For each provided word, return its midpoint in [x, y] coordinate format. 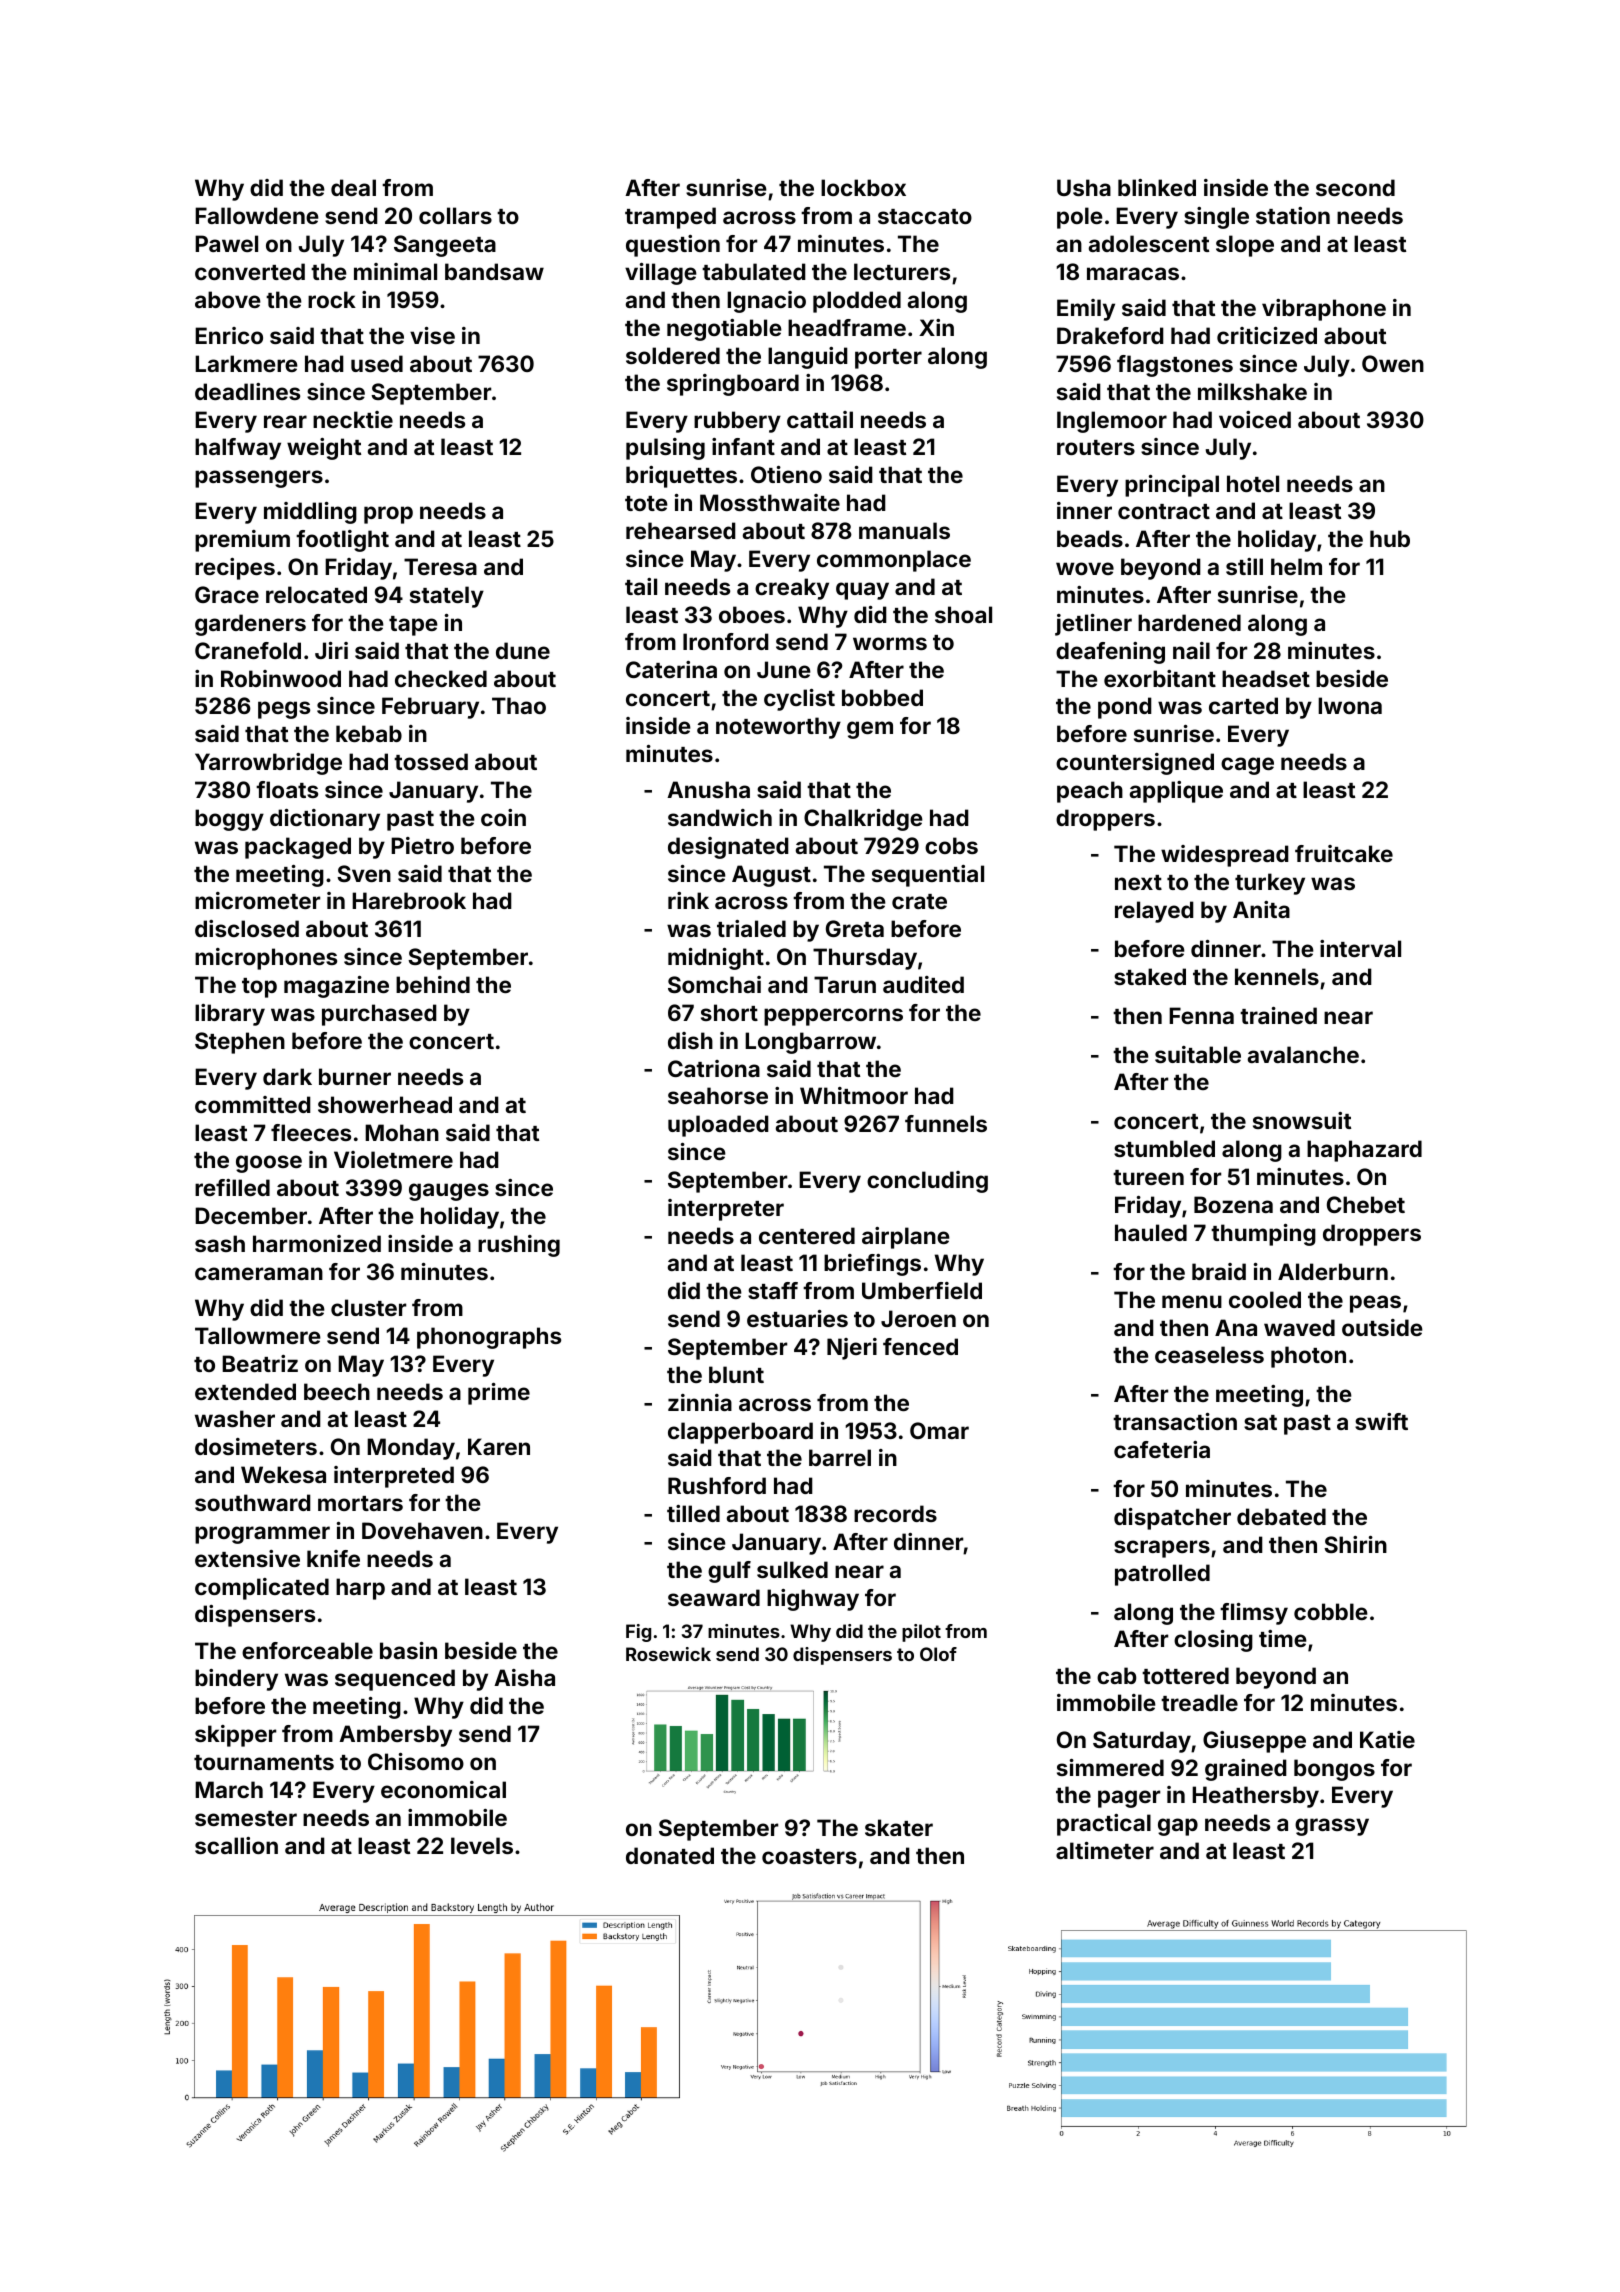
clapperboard [740, 1433]
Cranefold [248, 650]
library [230, 1015]
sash [220, 1243]
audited [923, 984]
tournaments [264, 1762]
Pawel [226, 243]
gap [1178, 1827]
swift [1381, 1421]
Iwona [1350, 705]
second [1355, 187]
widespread [1225, 856]
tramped [670, 218]
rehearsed [681, 530]
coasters [809, 1856]
